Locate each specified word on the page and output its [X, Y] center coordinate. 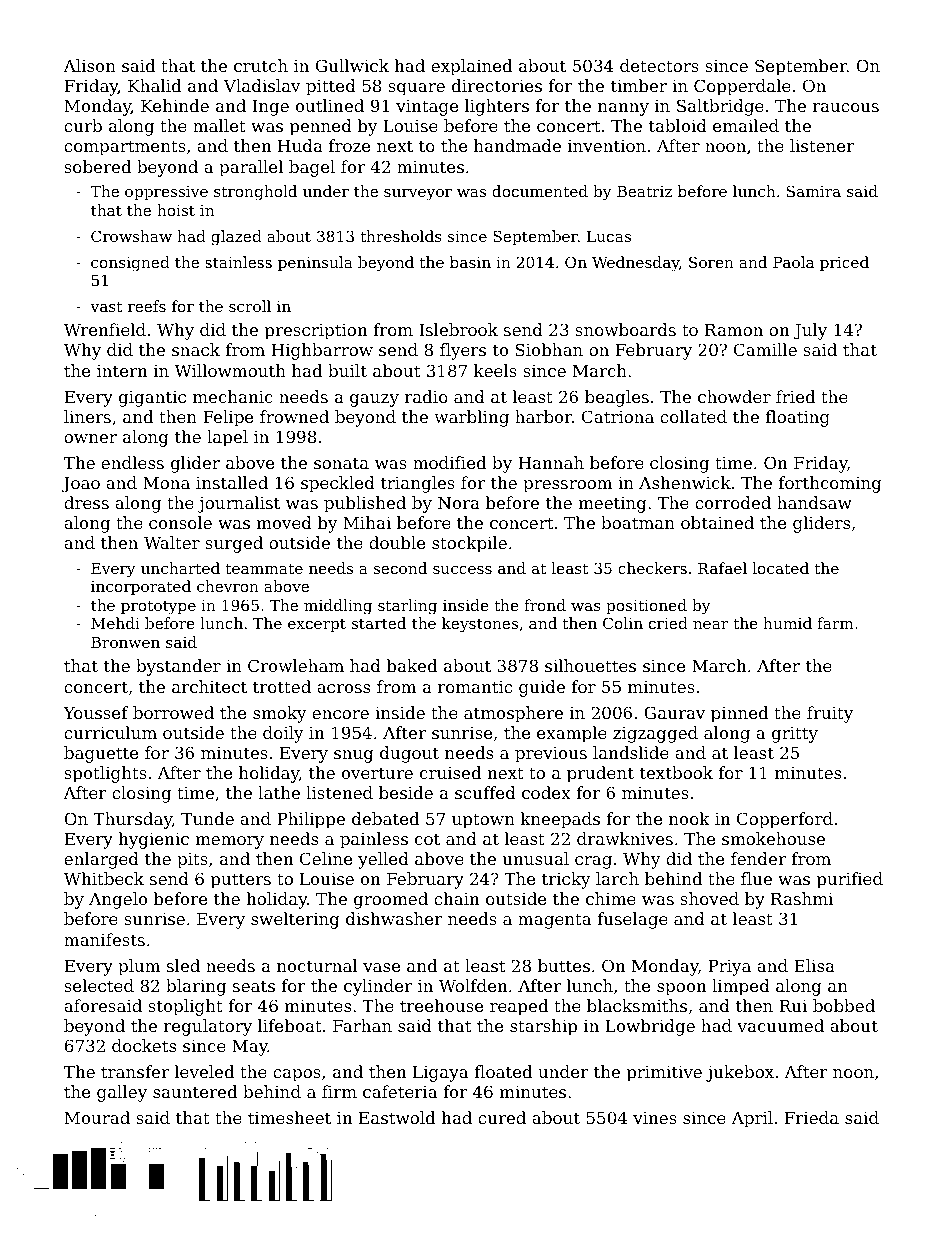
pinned [739, 714]
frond [545, 605]
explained [471, 67]
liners [87, 416]
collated [693, 416]
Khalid [154, 85]
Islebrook [458, 329]
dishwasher [394, 918]
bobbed [844, 1005]
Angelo [118, 900]
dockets [144, 1045]
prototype [158, 607]
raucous [846, 107]
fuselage [632, 920]
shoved [709, 898]
